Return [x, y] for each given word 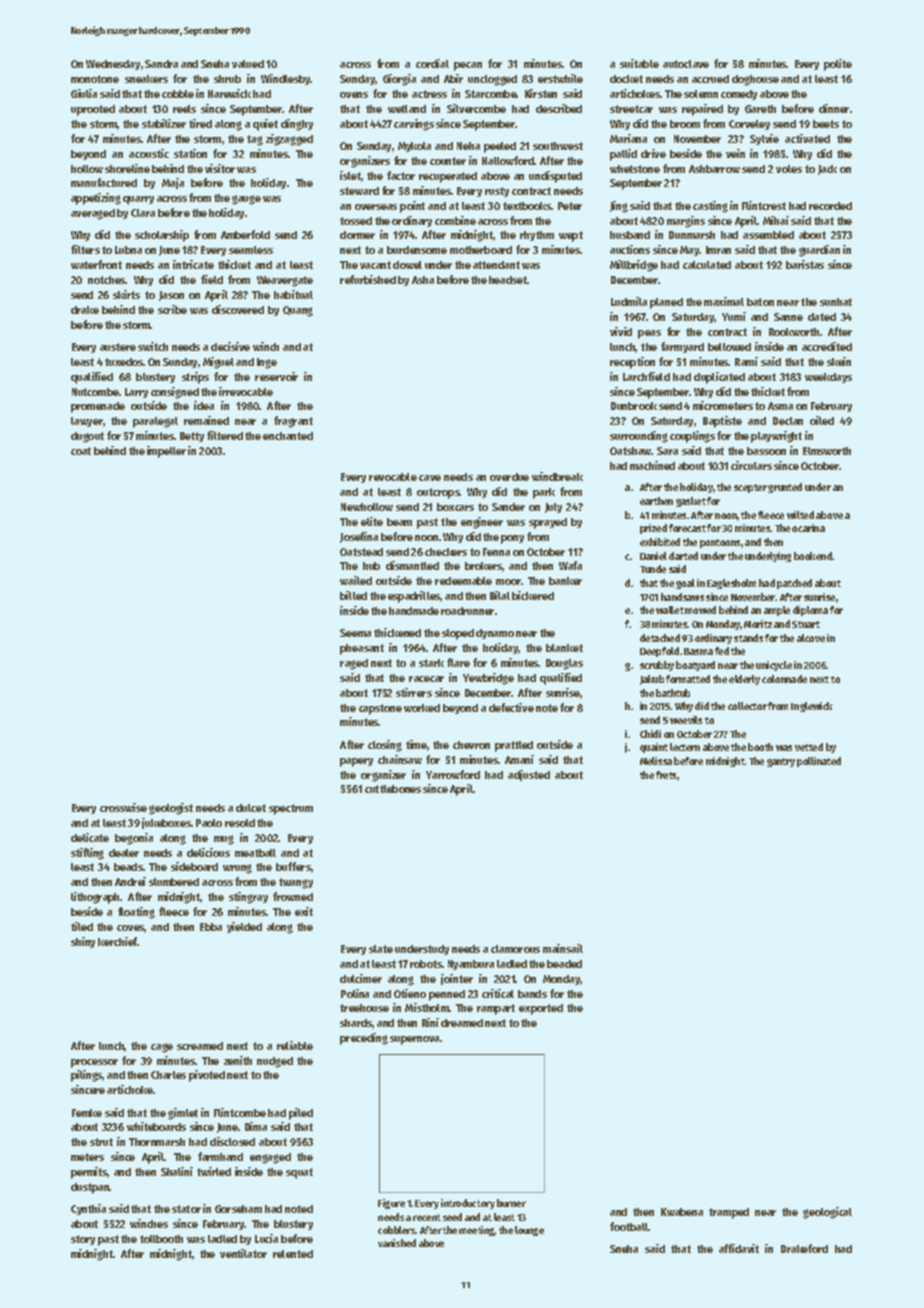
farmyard [682, 347]
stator [186, 1209]
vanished [397, 1243]
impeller [166, 452]
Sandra [161, 64]
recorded [830, 206]
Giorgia [399, 80]
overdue [509, 477]
